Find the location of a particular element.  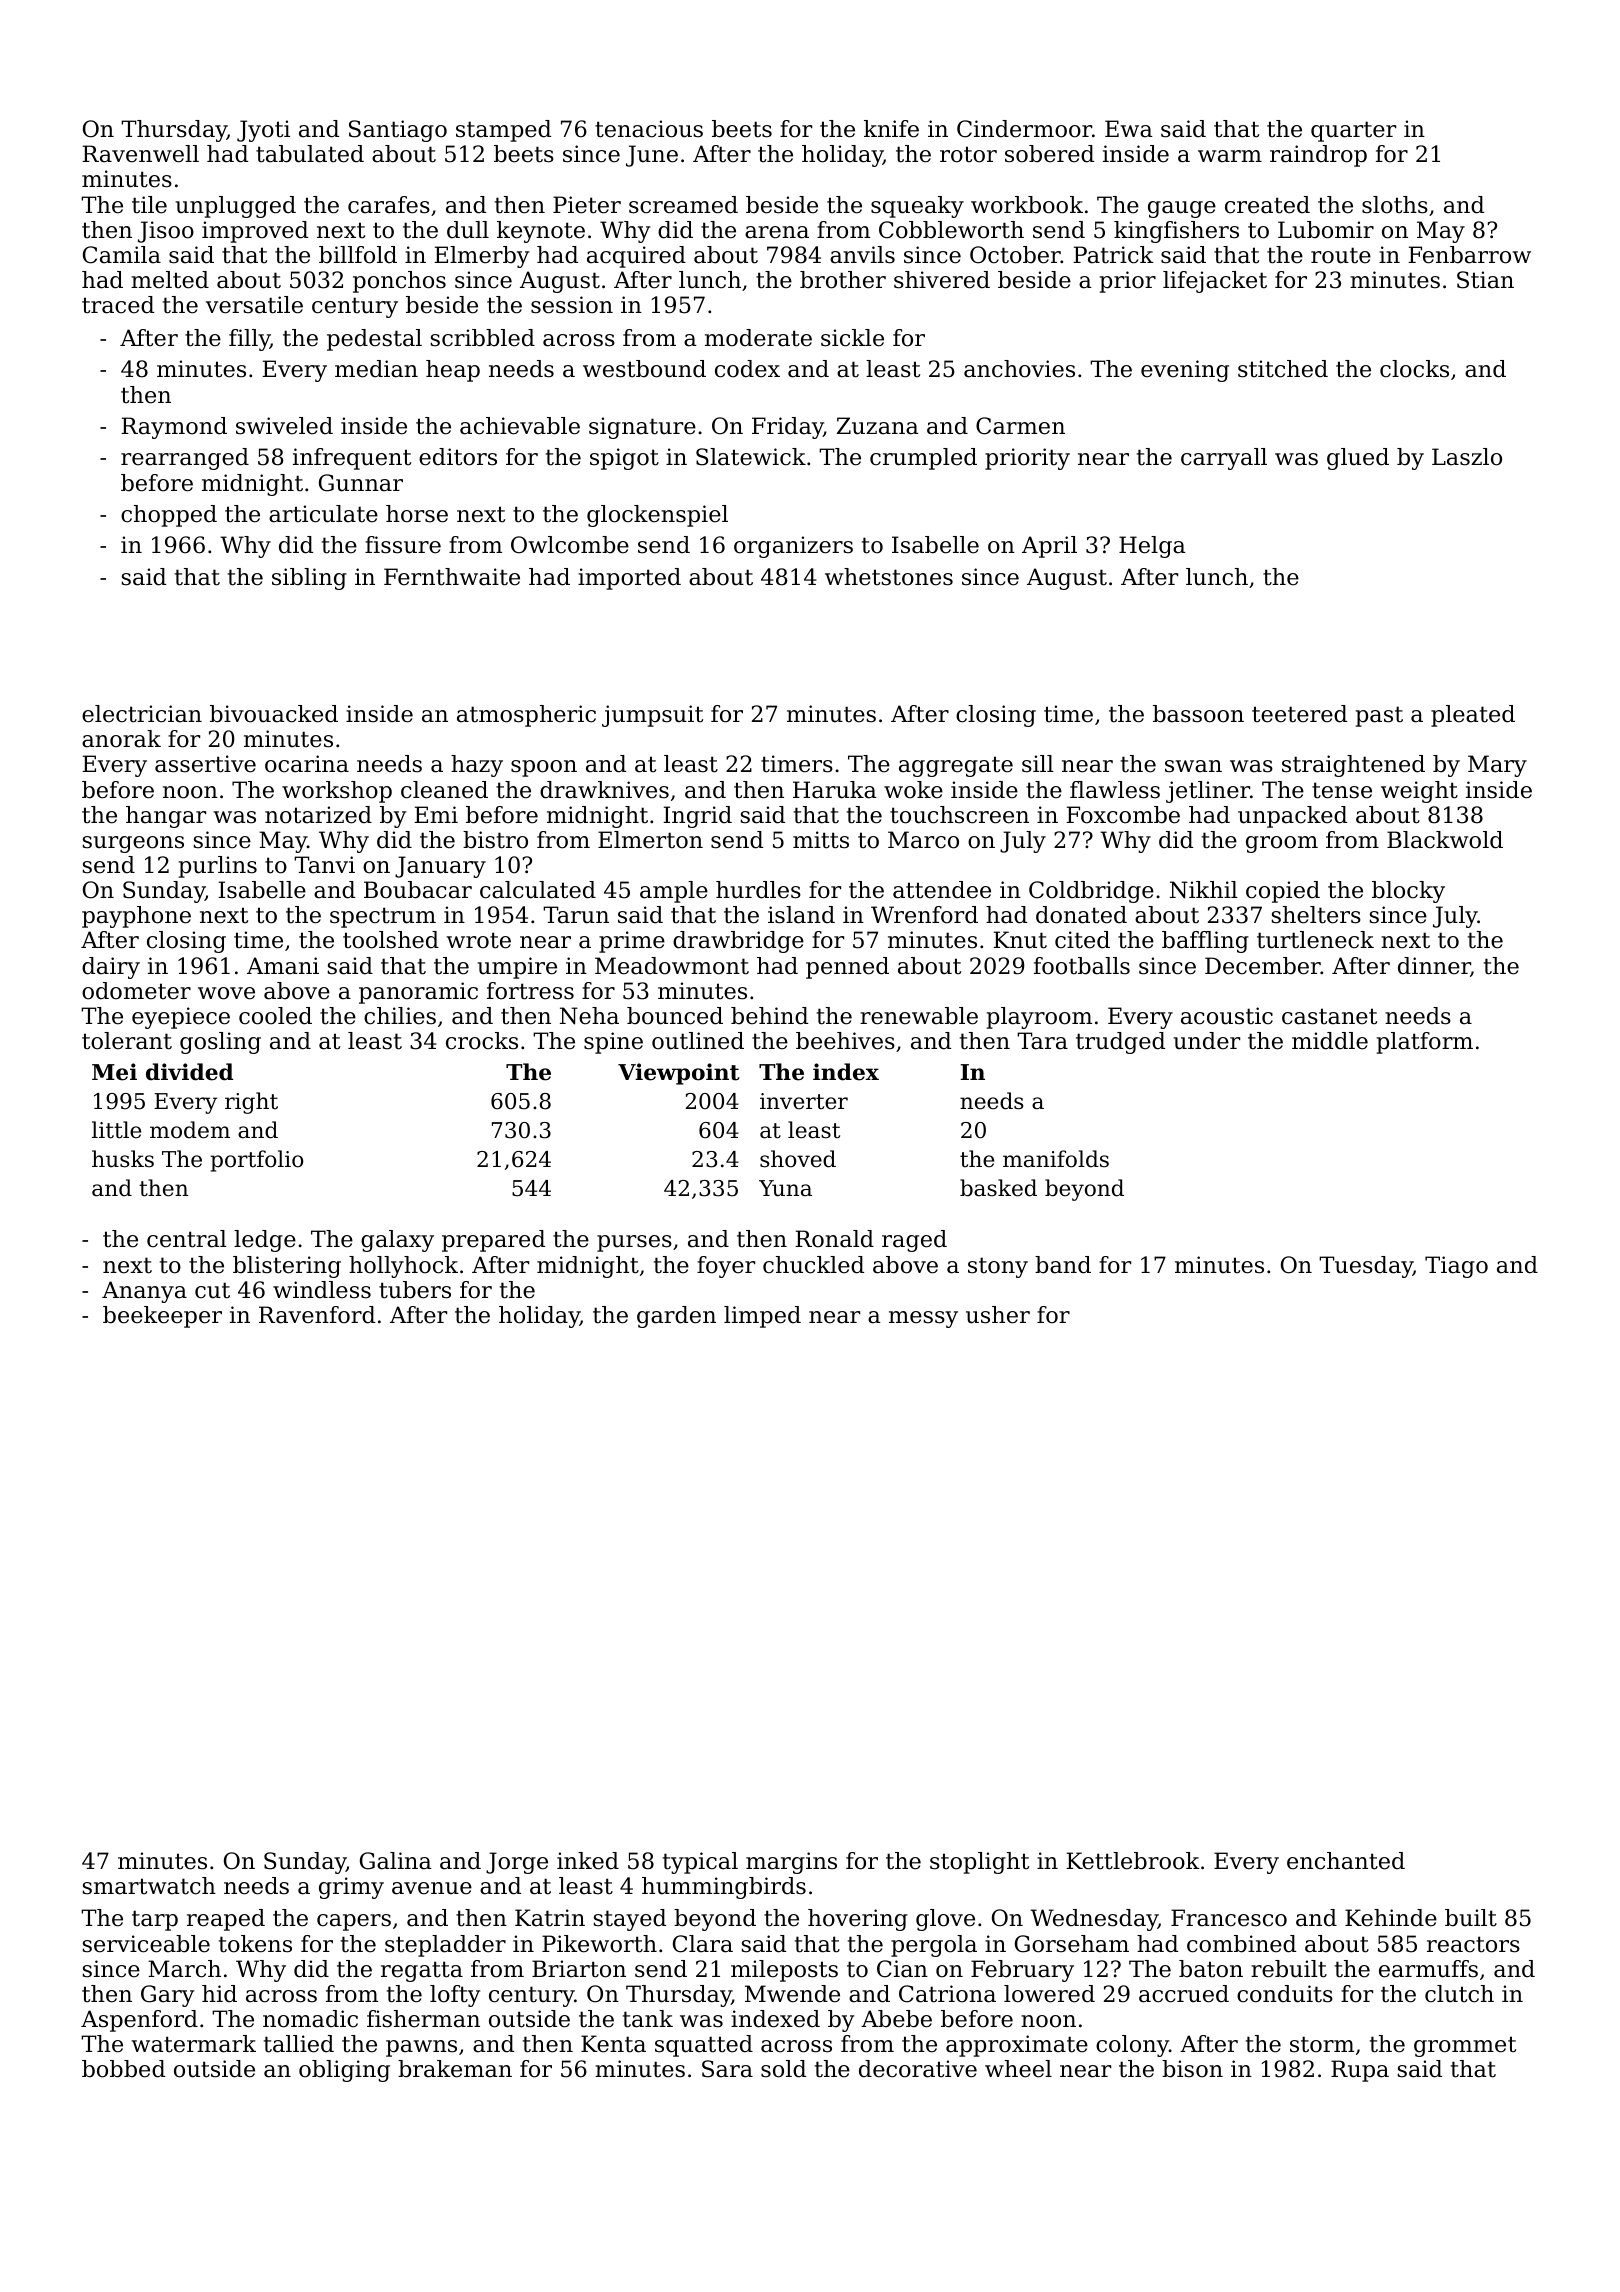

platform is located at coordinates (1425, 1043).
